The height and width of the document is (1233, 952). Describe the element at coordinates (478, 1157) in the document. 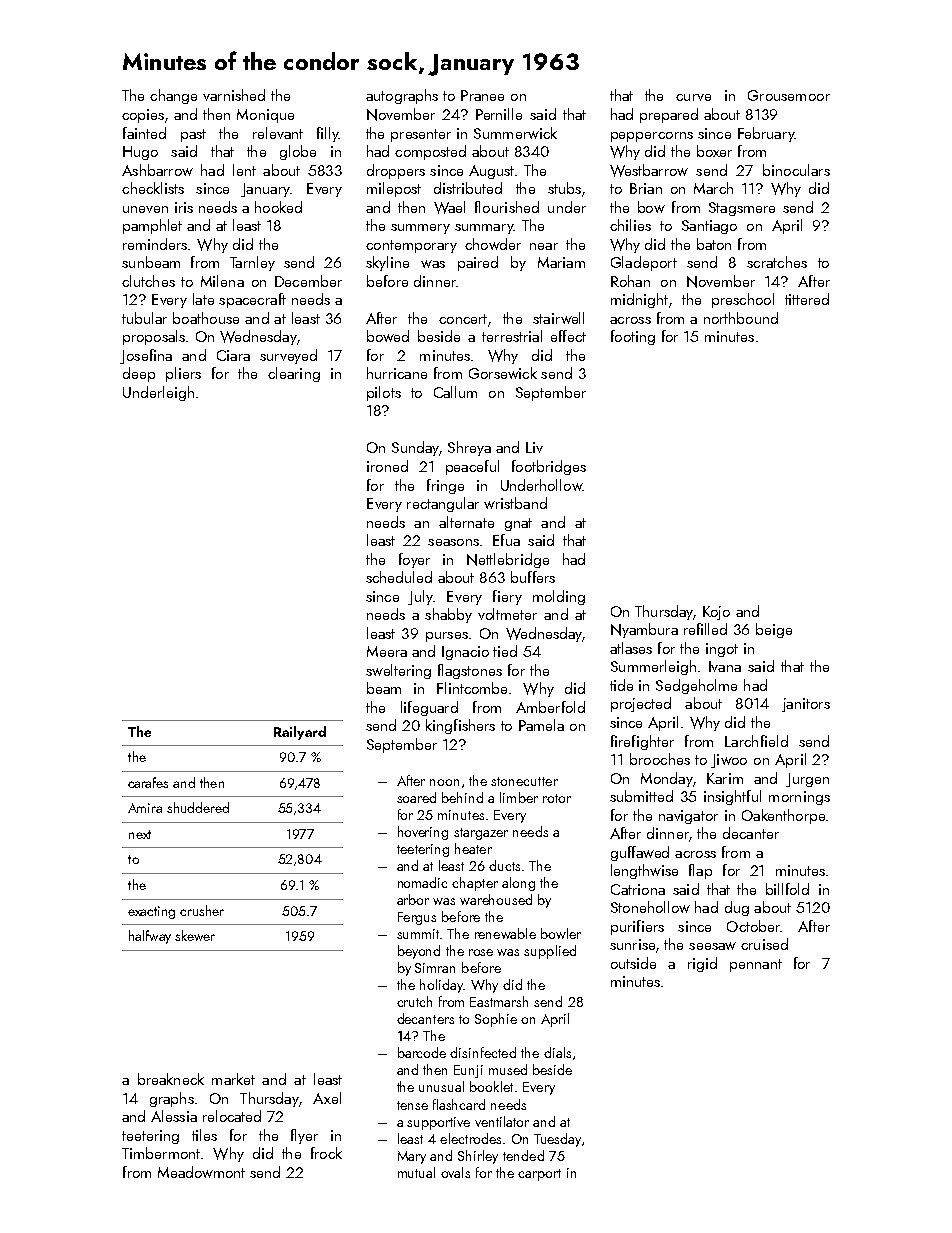

I see `Shirley` at that location.
